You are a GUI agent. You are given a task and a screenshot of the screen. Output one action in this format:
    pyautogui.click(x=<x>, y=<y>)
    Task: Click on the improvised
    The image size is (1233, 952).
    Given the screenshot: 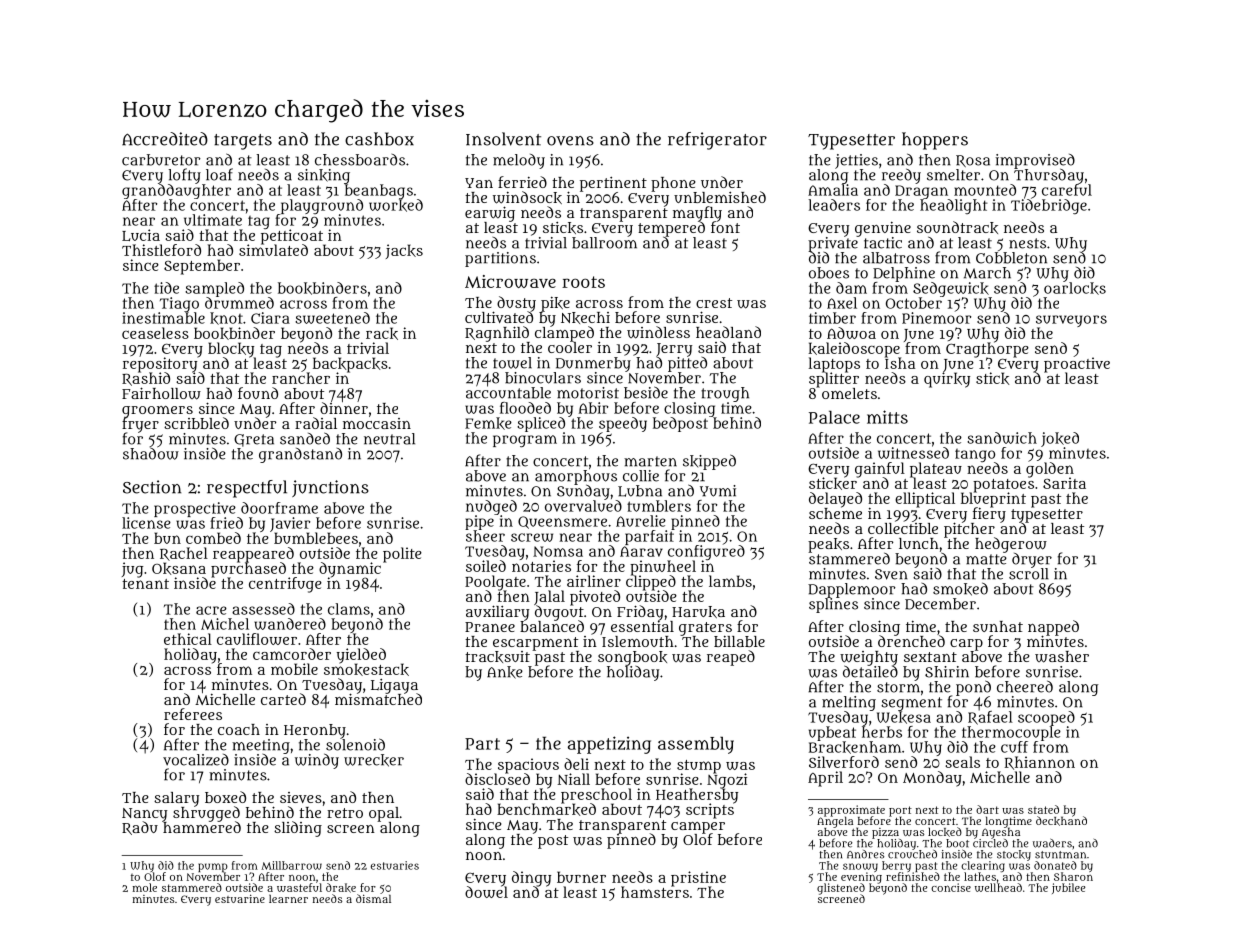 What is the action you would take?
    pyautogui.click(x=1035, y=161)
